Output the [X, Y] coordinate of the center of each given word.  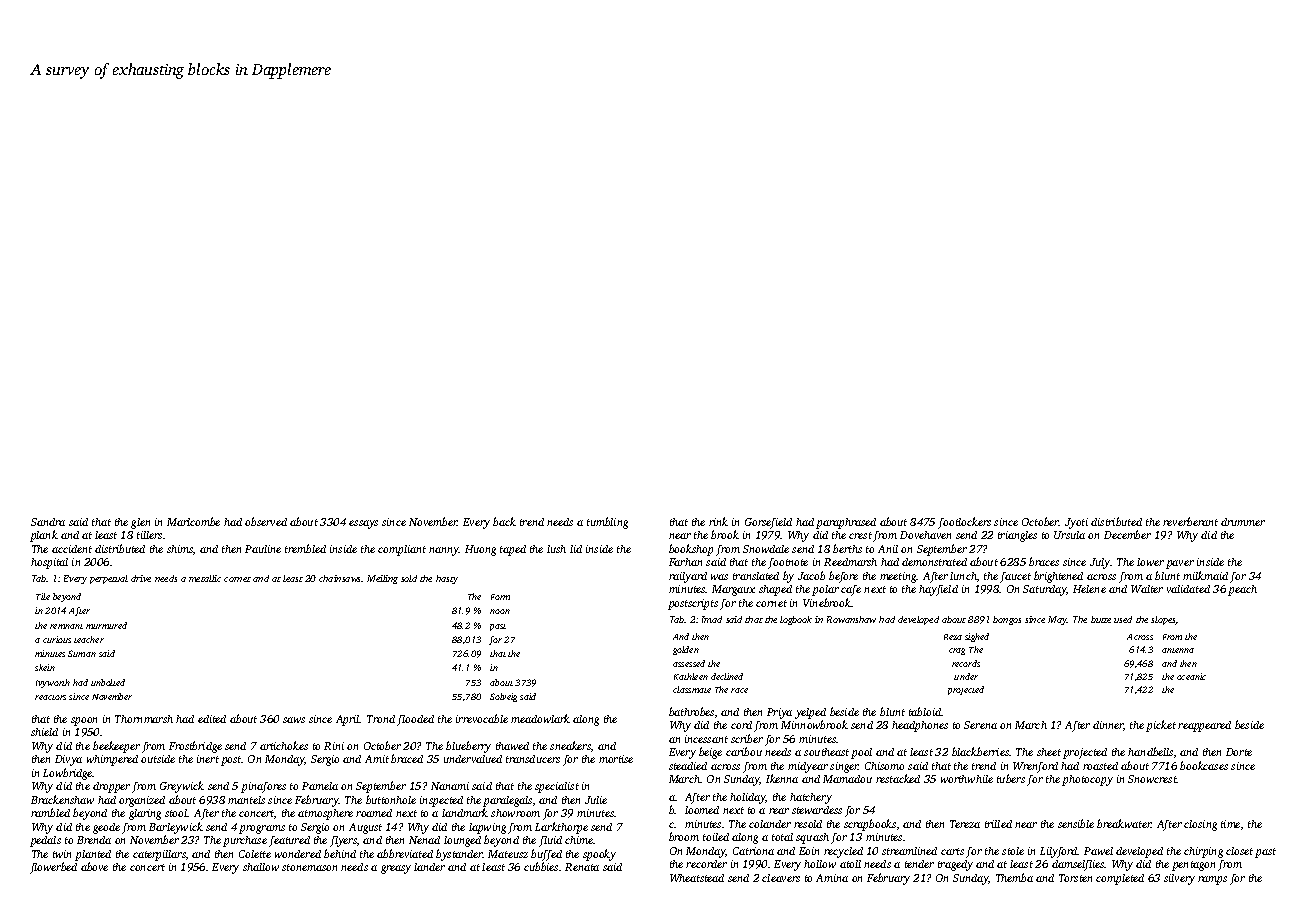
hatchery [811, 798]
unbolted [108, 682]
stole [1013, 851]
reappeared [1204, 726]
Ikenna [782, 778]
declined [727, 676]
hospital [49, 563]
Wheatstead [697, 878]
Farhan [685, 562]
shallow [261, 867]
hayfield [938, 590]
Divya [68, 760]
